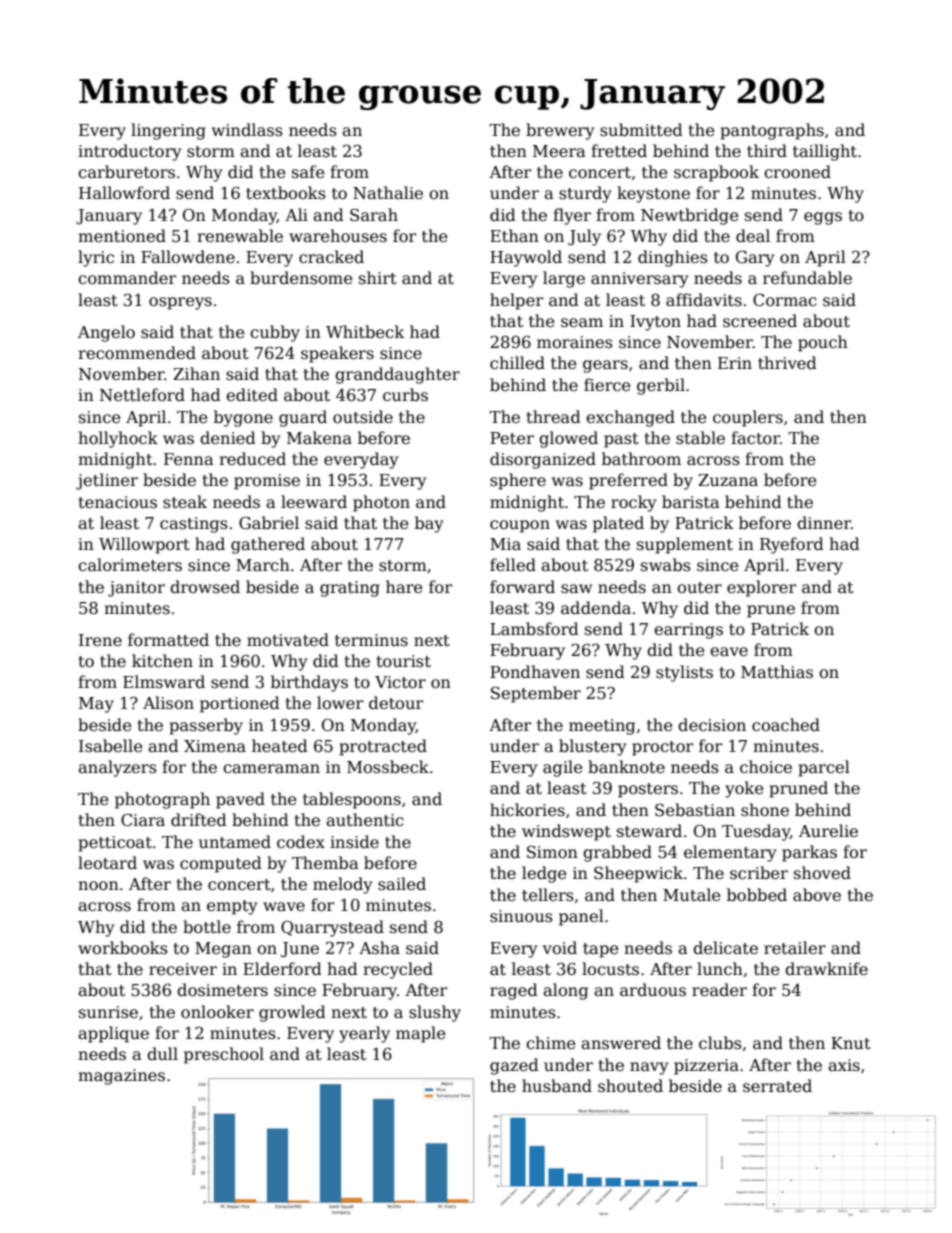  What do you see at coordinates (607, 385) in the image?
I see `fierce` at bounding box center [607, 385].
